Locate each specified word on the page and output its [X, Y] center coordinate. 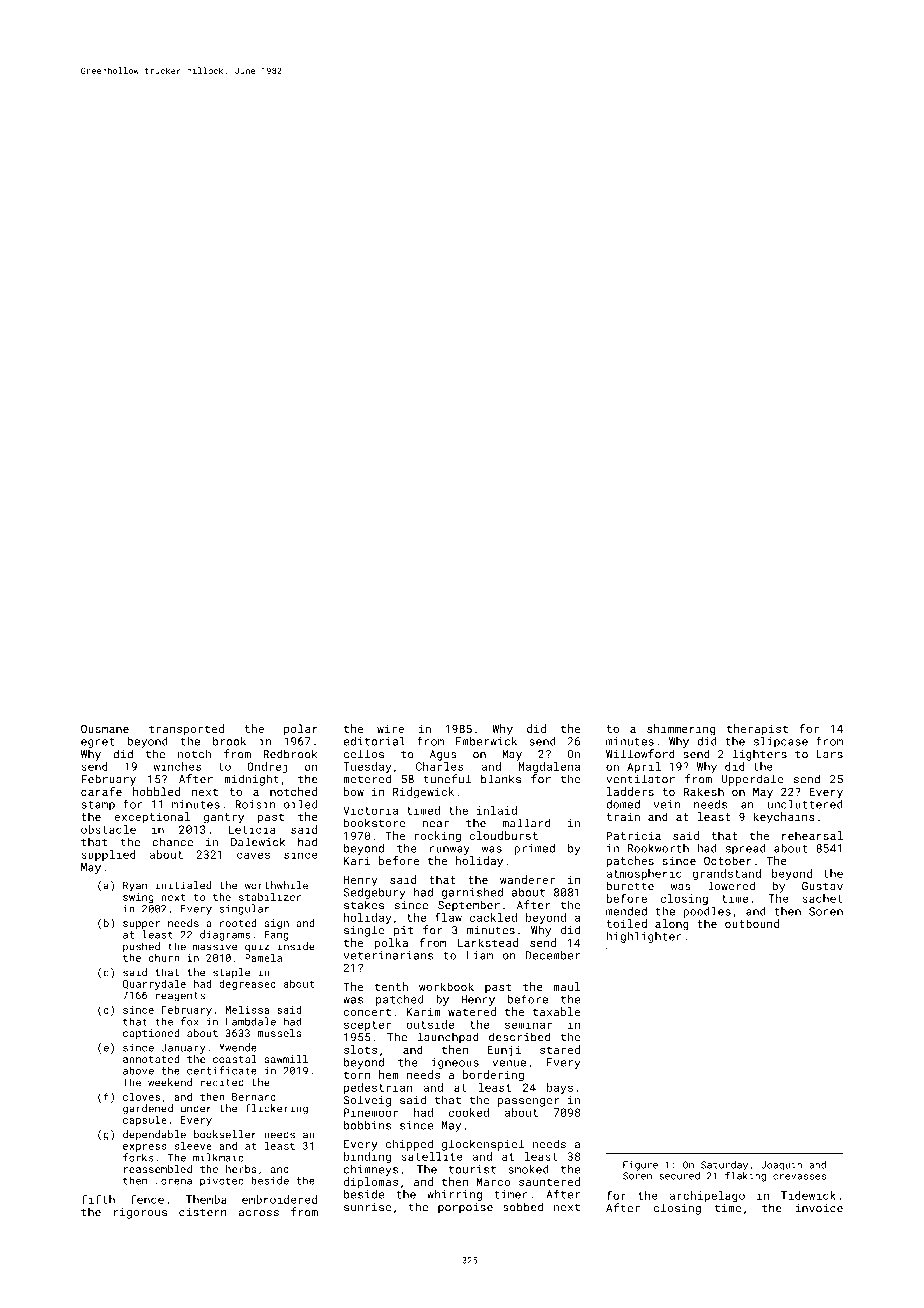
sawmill [286, 1059]
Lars [829, 754]
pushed [141, 947]
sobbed [523, 1207]
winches [177, 766]
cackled [493, 917]
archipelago [707, 1196]
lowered [731, 886]
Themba [206, 1199]
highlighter [644, 937]
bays [560, 1088]
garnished [472, 893]
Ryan [135, 886]
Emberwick [486, 741]
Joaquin [781, 1166]
